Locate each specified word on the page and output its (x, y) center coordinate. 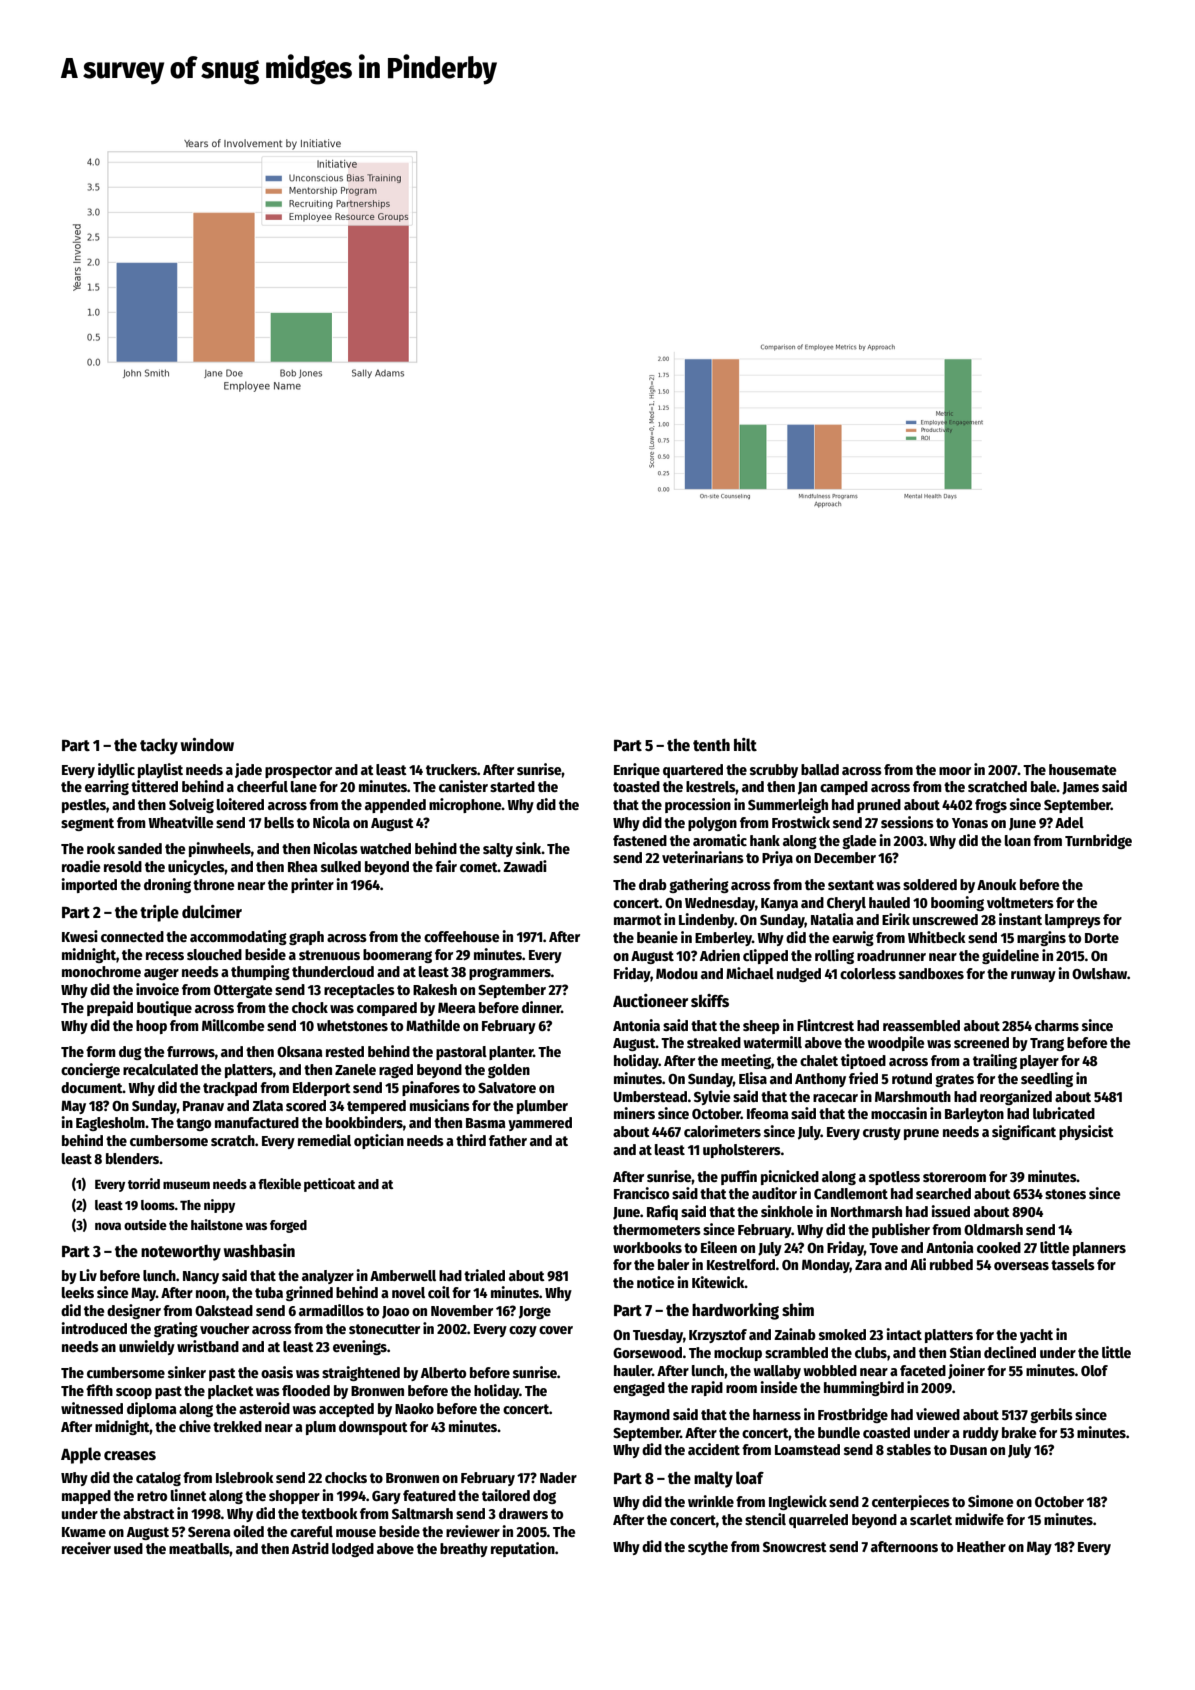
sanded (140, 848)
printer (312, 885)
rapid (707, 1388)
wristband (208, 1346)
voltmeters (1020, 902)
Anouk (997, 884)
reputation (523, 1549)
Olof (1094, 1370)
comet (479, 867)
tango (193, 1124)
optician (379, 1141)
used (128, 1548)
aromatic (720, 840)
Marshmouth (913, 1096)
